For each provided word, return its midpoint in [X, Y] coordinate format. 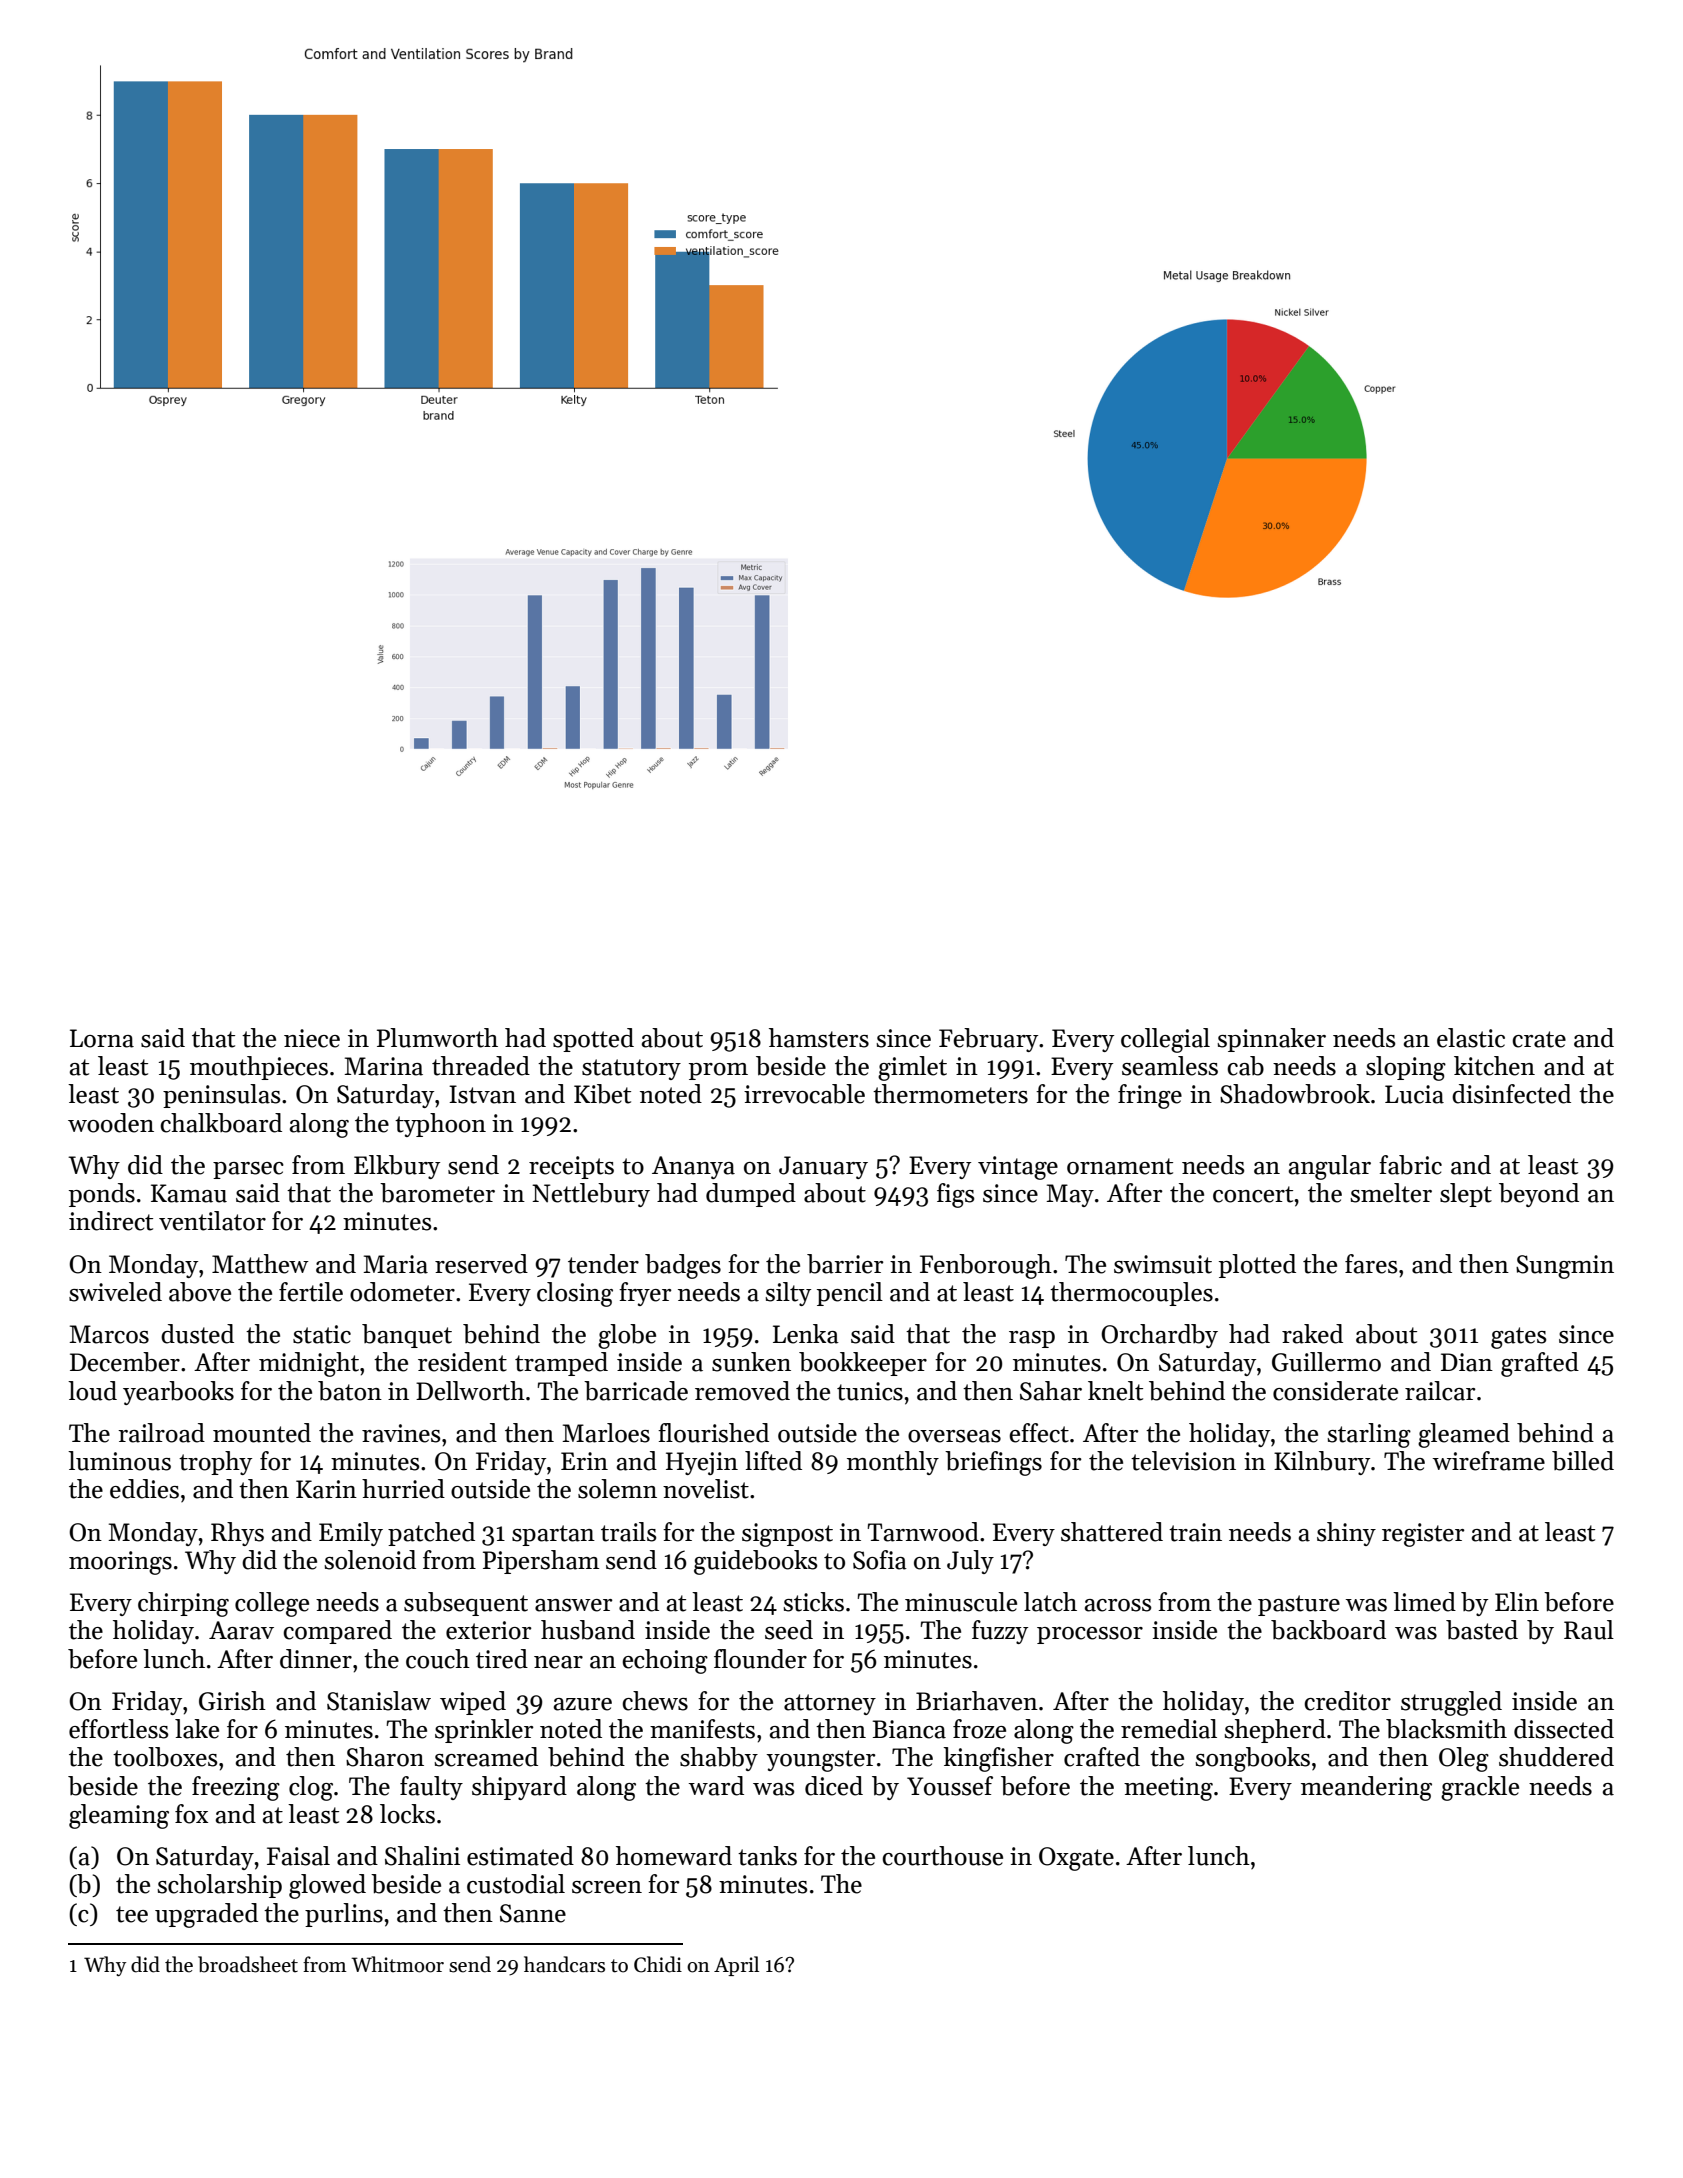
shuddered [1556, 1757]
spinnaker [1271, 1040]
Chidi [658, 1964]
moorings [120, 1563]
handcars [564, 1964]
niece [312, 1038]
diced [834, 1786]
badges [683, 1266]
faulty [431, 1788]
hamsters [819, 1038]
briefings [993, 1463]
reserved [481, 1264]
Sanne [533, 1913]
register [1423, 1535]
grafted [1540, 1364]
